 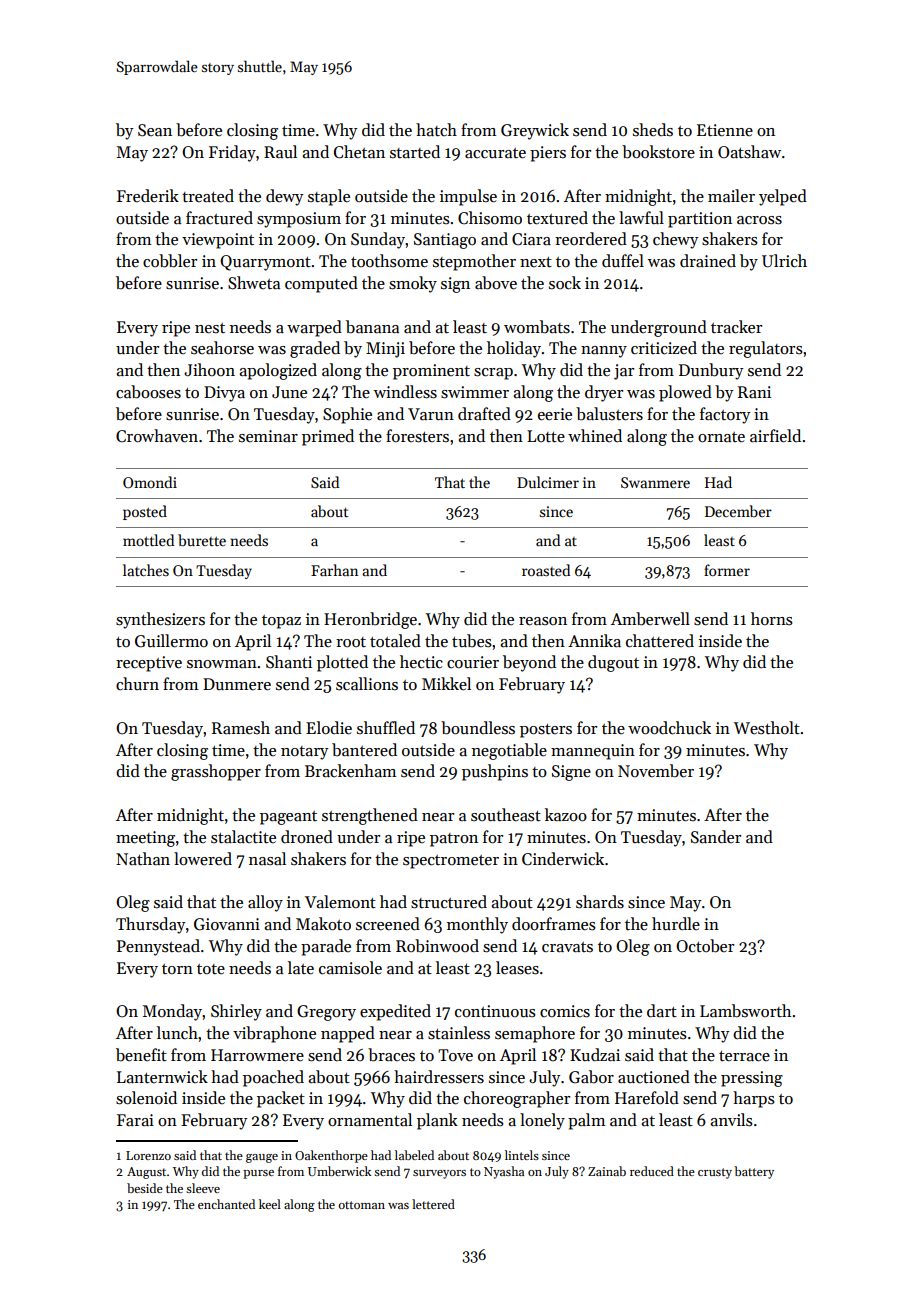 What do you see at coordinates (436, 130) in the page?
I see `hatch` at bounding box center [436, 130].
